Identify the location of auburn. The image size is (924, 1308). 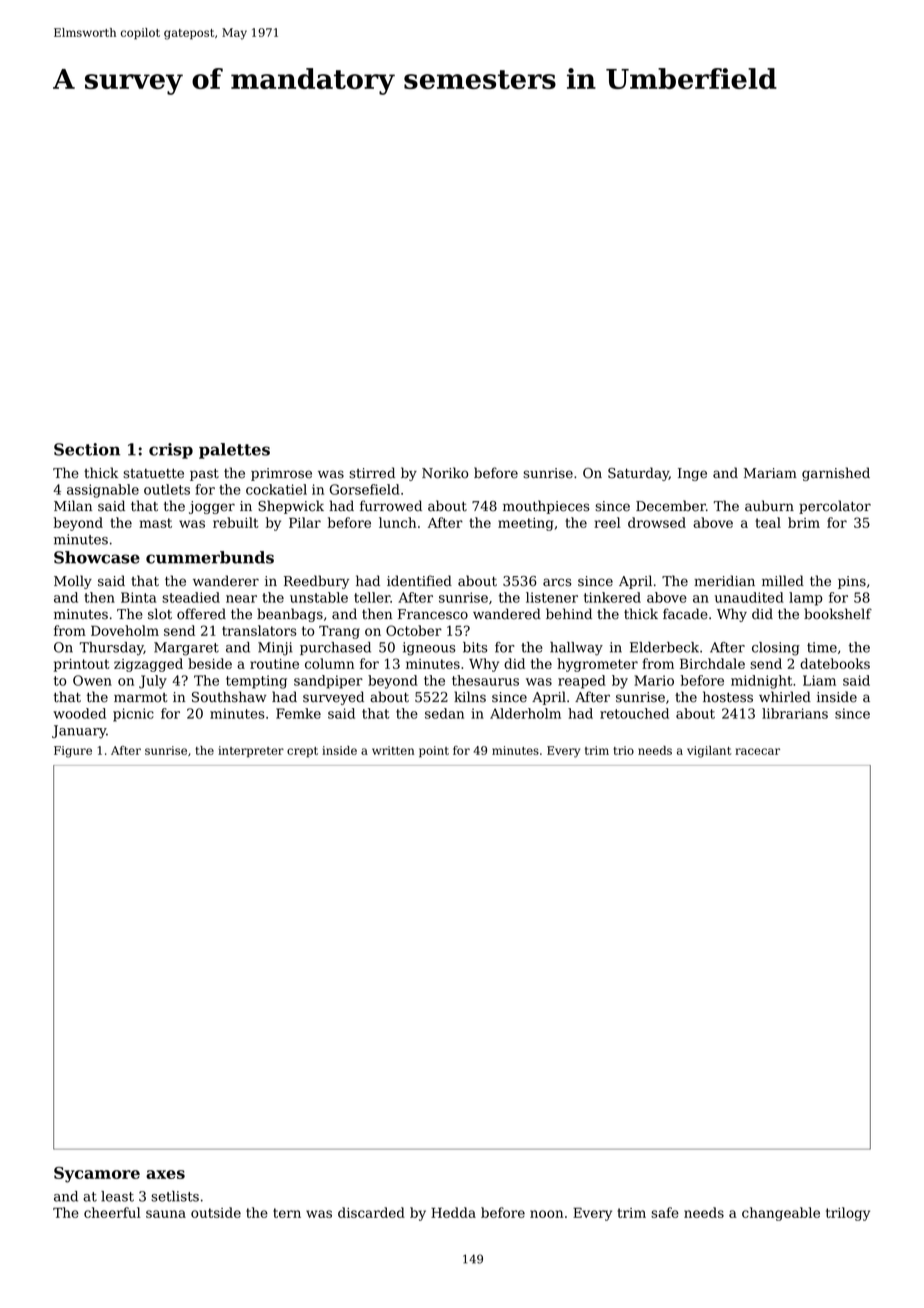
(769, 506).
